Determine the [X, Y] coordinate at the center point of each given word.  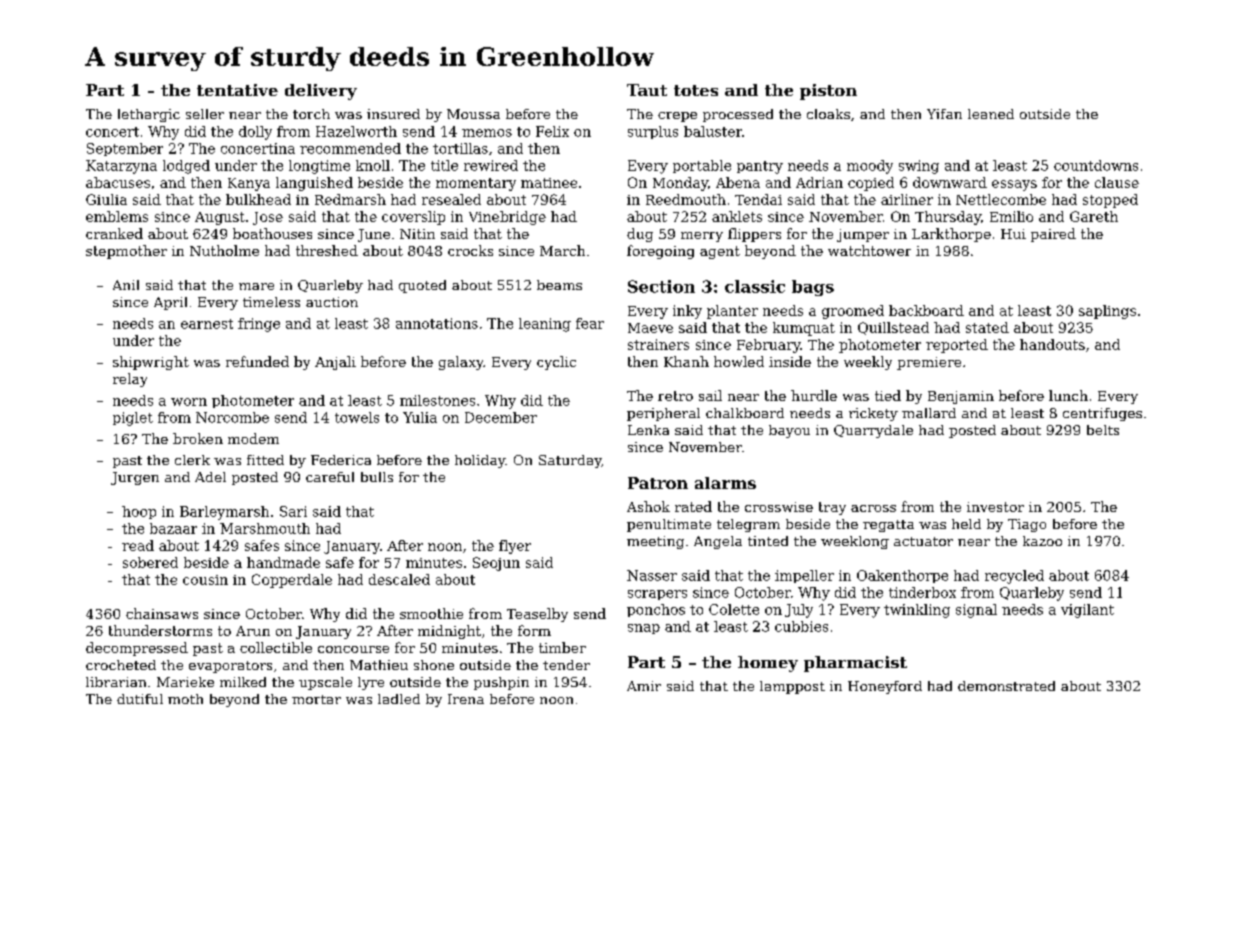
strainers [658, 344]
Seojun [496, 564]
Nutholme [224, 250]
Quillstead [893, 328]
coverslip [413, 218]
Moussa [473, 114]
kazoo [1042, 541]
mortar [316, 699]
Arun [253, 631]
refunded [257, 361]
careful [330, 477]
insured [393, 114]
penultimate [669, 525]
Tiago [1027, 525]
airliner [907, 199]
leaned [991, 114]
